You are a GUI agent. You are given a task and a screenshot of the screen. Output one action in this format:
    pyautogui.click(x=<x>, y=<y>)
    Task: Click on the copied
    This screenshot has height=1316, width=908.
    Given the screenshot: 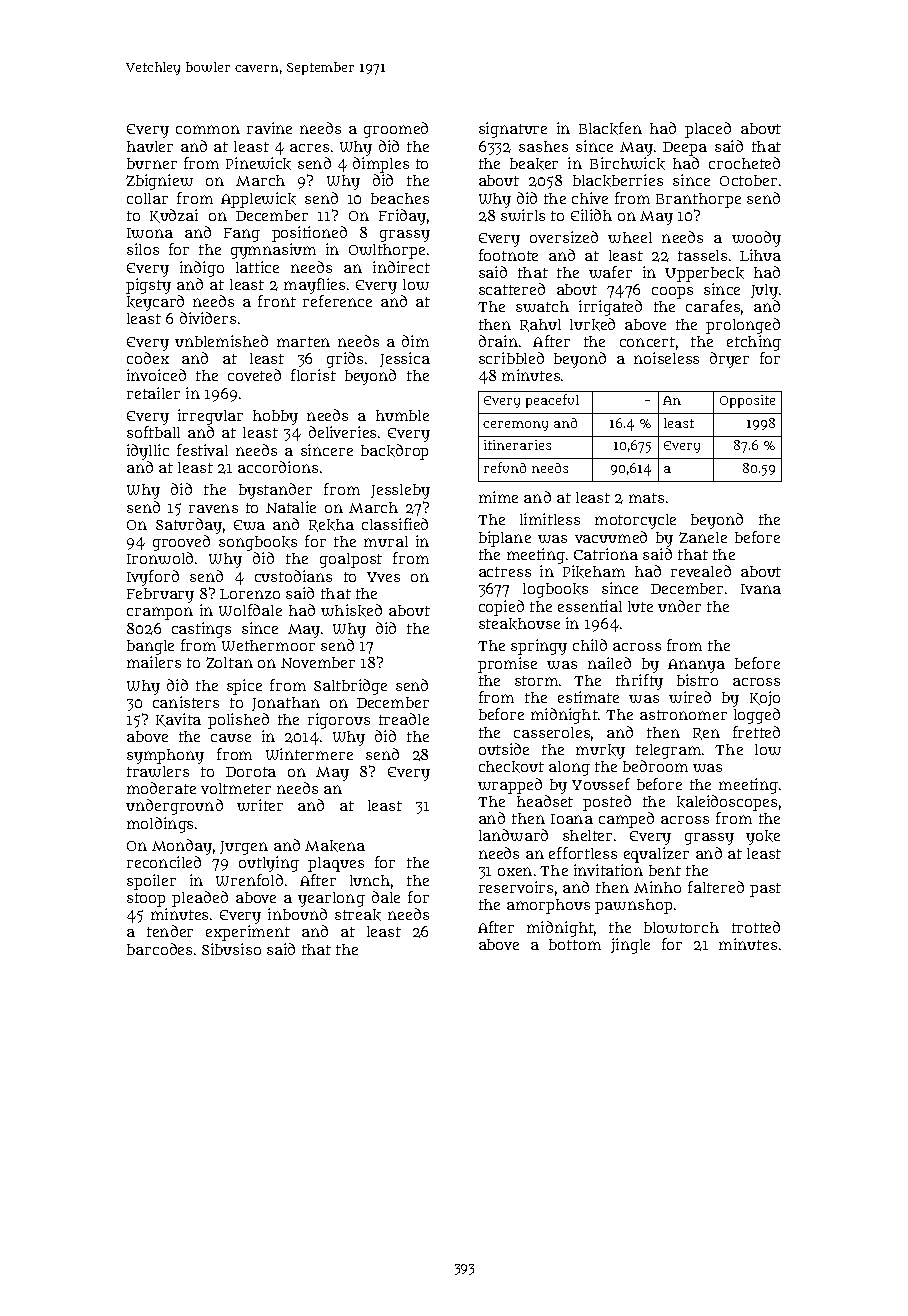 What is the action you would take?
    pyautogui.click(x=501, y=608)
